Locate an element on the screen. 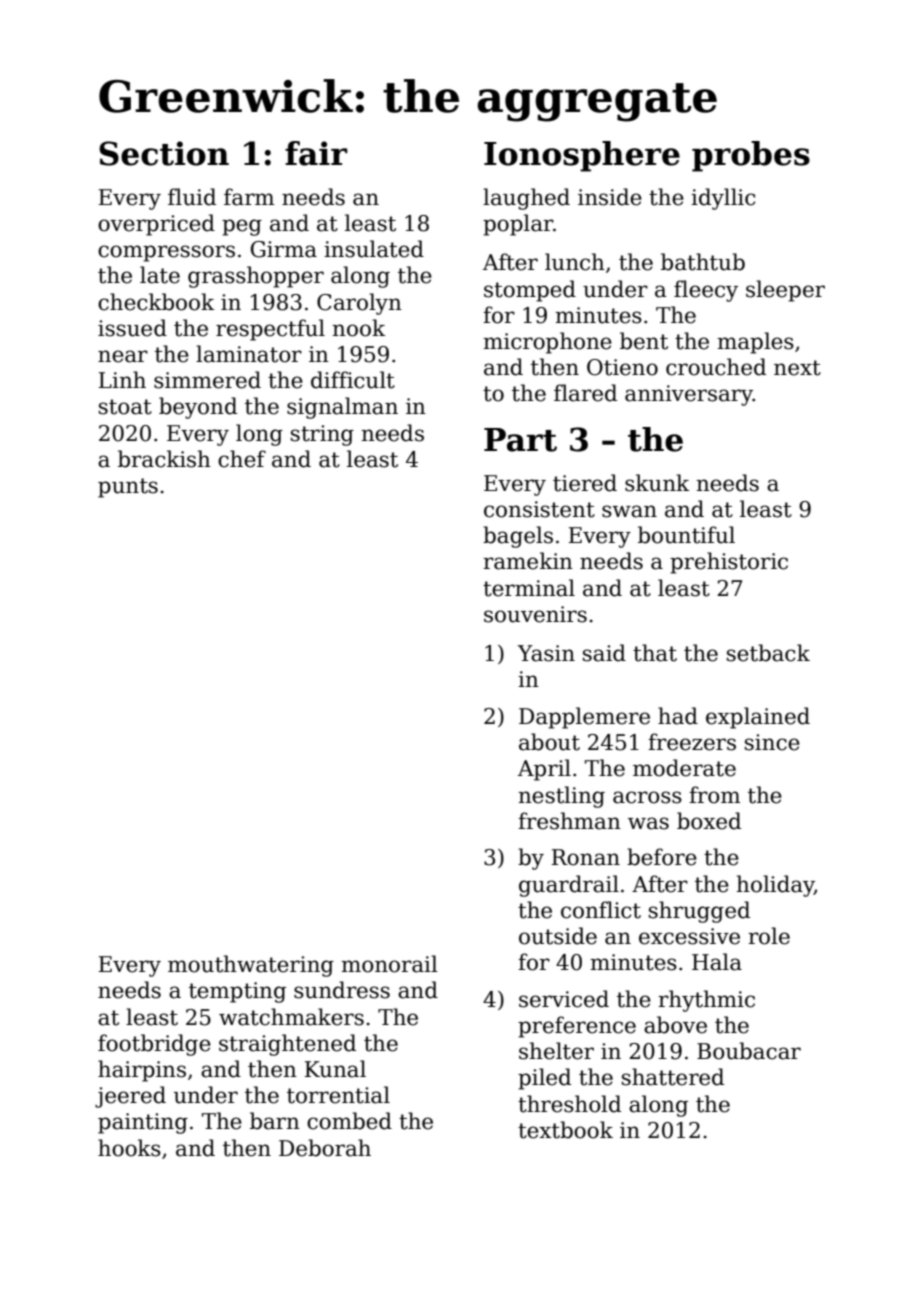 This screenshot has width=924, height=1311. sundress is located at coordinates (342, 990).
